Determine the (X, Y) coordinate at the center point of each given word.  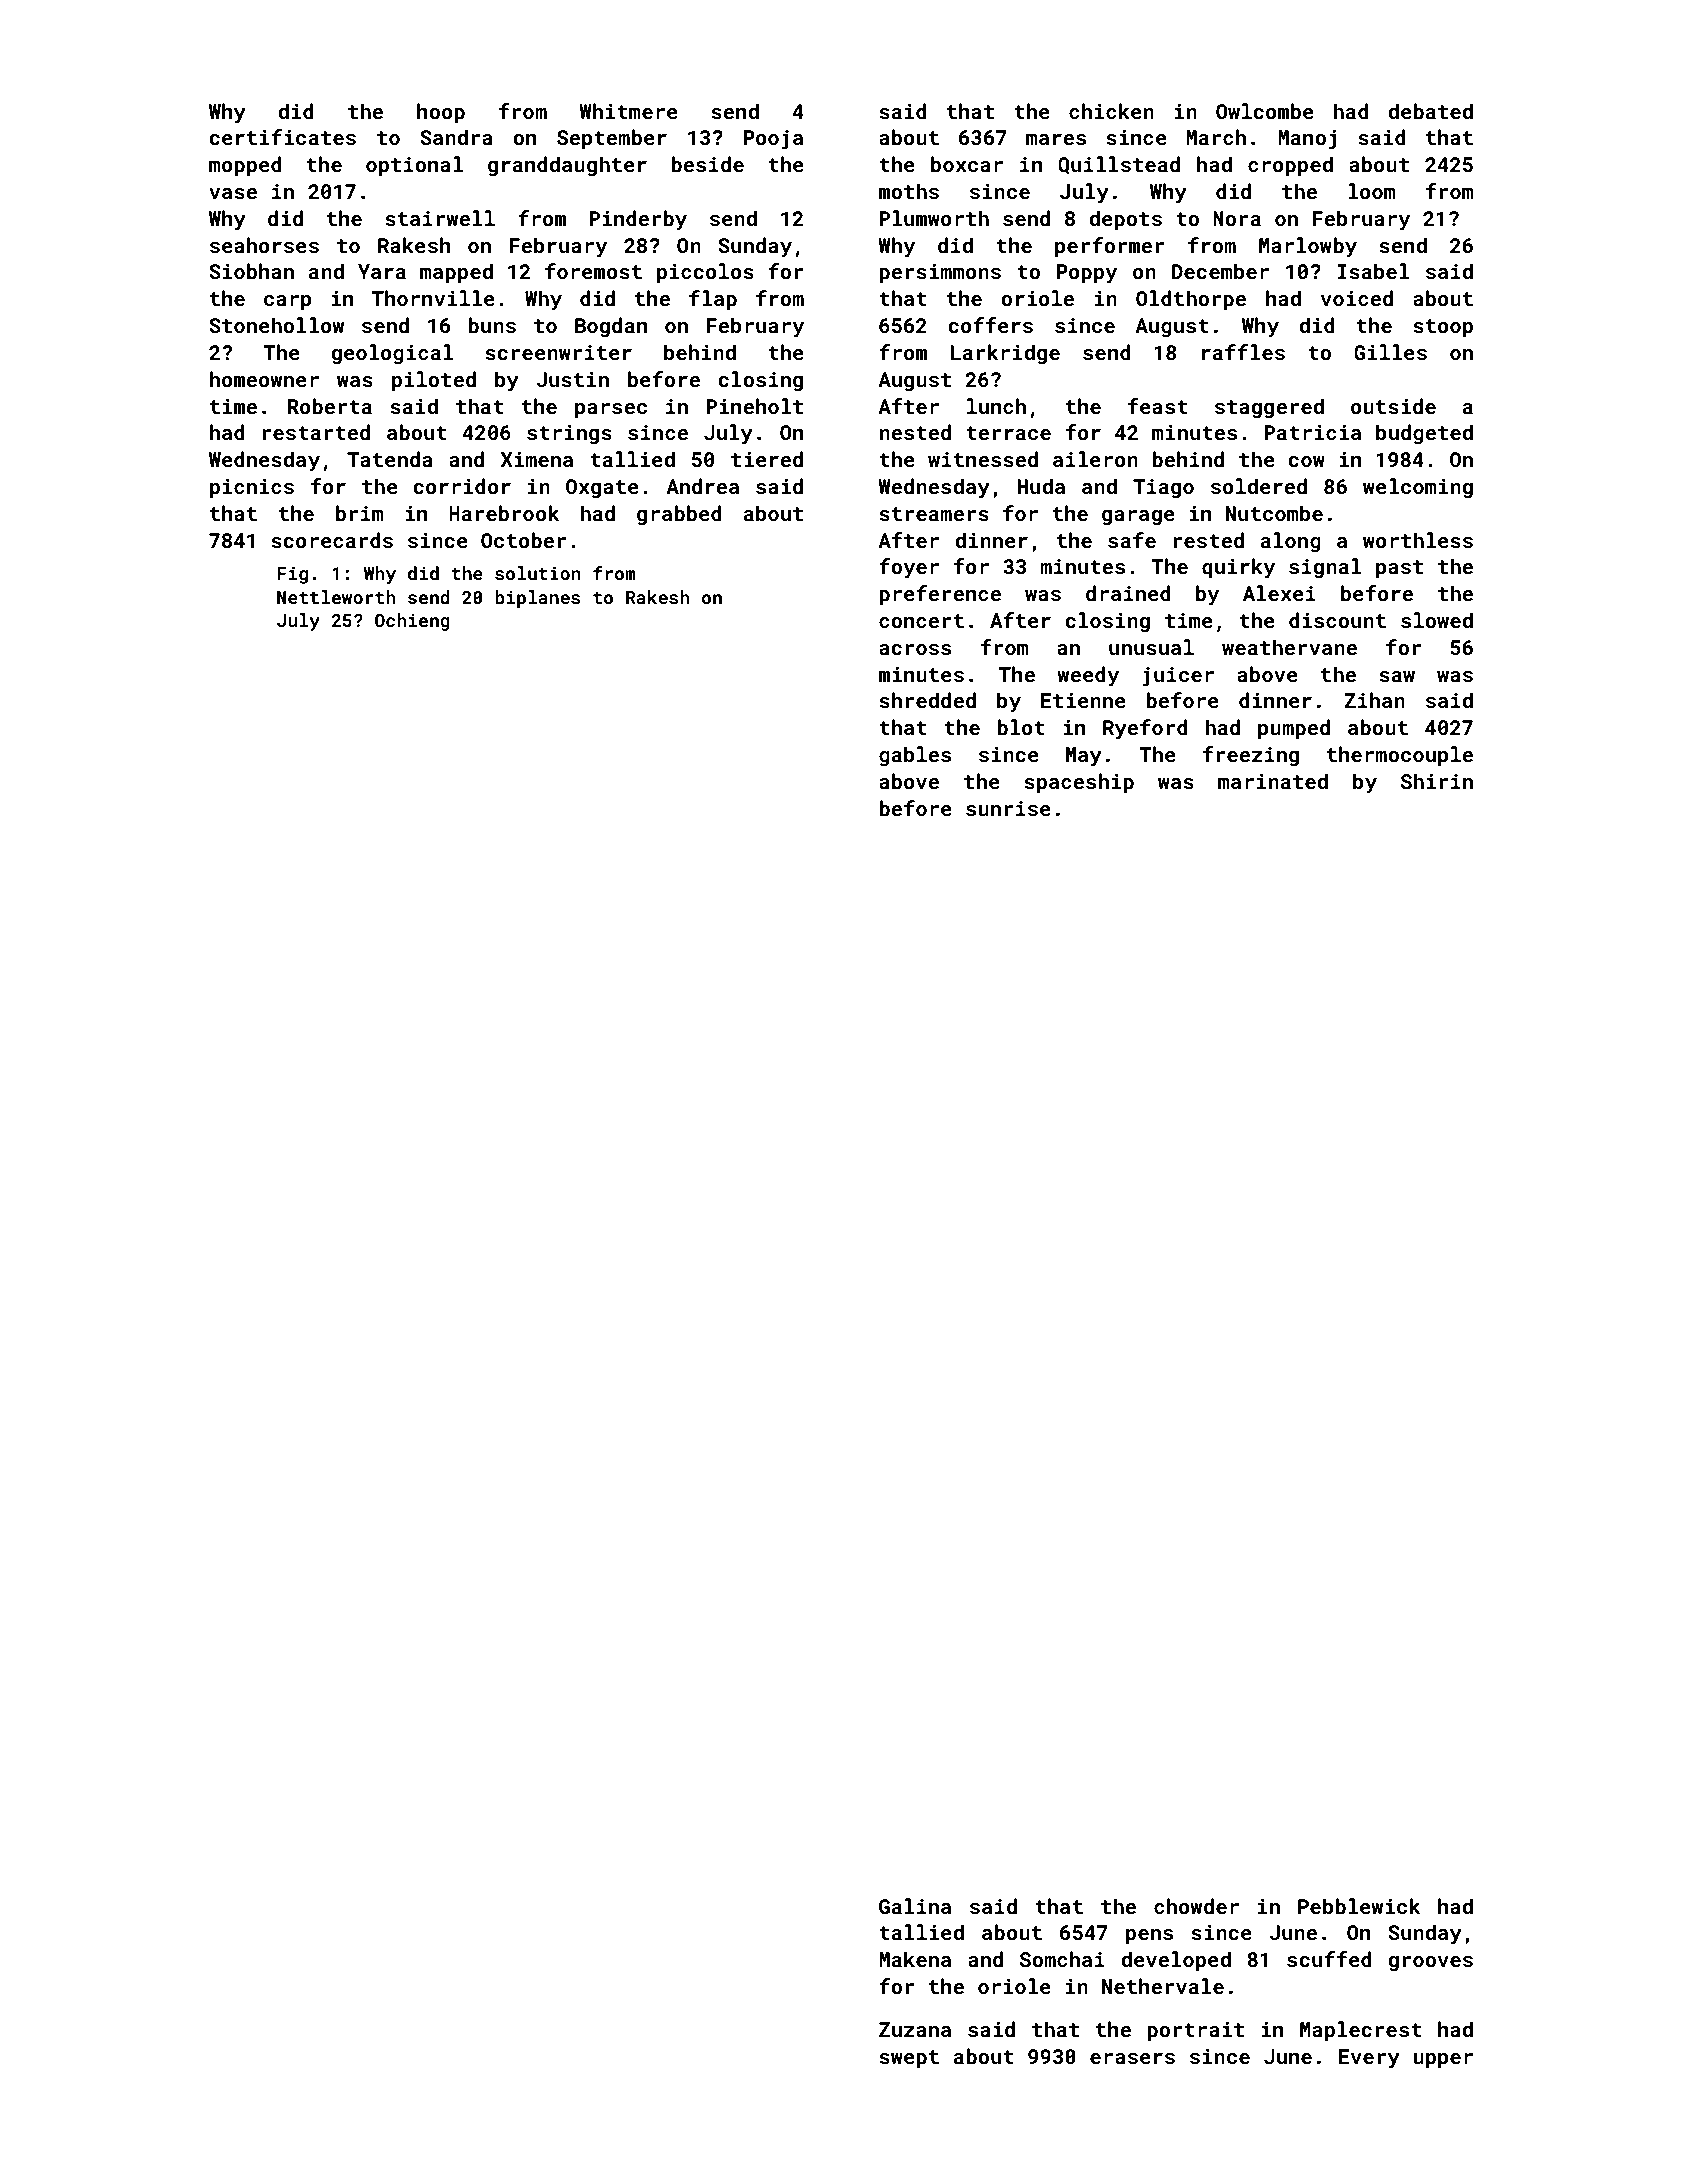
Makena (915, 1959)
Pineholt (754, 406)
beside (707, 164)
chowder (1196, 1906)
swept (909, 2059)
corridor (462, 486)
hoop (441, 113)
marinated (1273, 781)
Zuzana (915, 2029)
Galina (915, 1906)
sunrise (1008, 808)
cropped (1290, 166)
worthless (1418, 540)
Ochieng (412, 622)
